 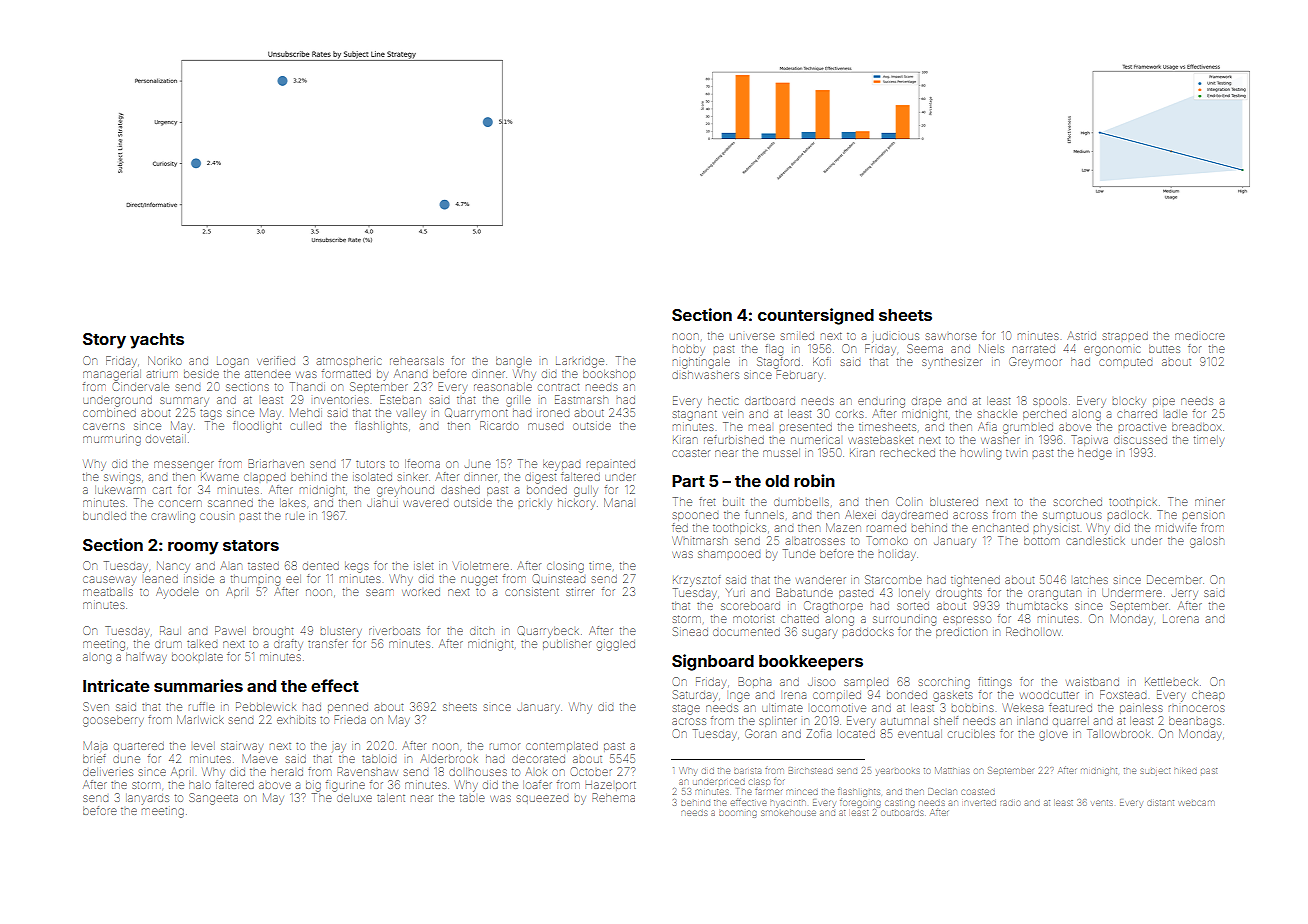 I want to click on Birchstead, so click(x=811, y=771).
